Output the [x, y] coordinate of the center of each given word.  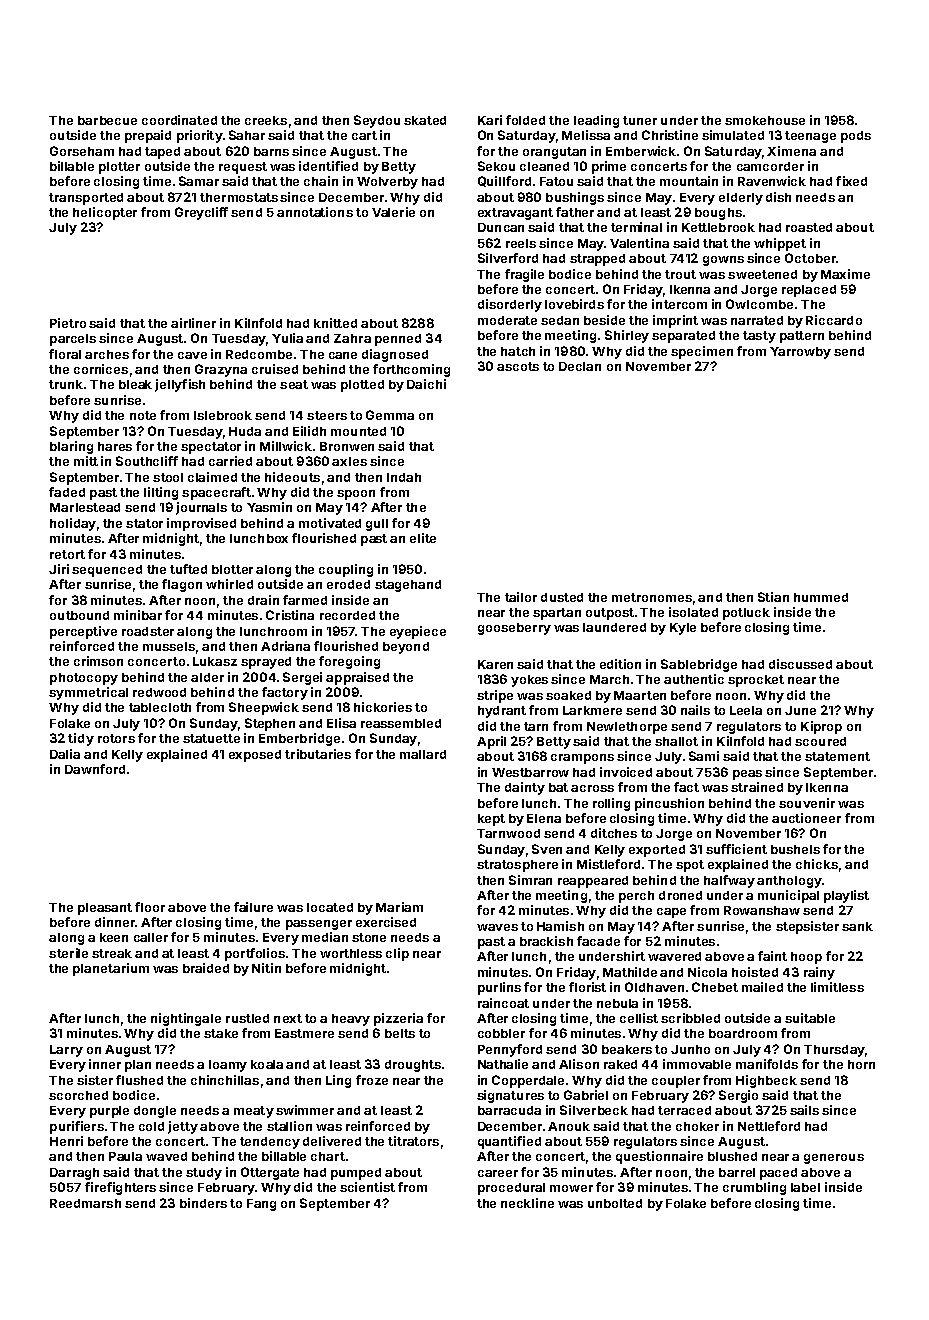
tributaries [318, 754]
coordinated [179, 120]
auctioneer [806, 818]
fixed [851, 181]
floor [150, 907]
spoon [356, 495]
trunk [66, 384]
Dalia [65, 754]
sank [857, 926]
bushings [575, 198]
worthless [351, 953]
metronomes [652, 597]
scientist [367, 1187]
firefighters [120, 1188]
